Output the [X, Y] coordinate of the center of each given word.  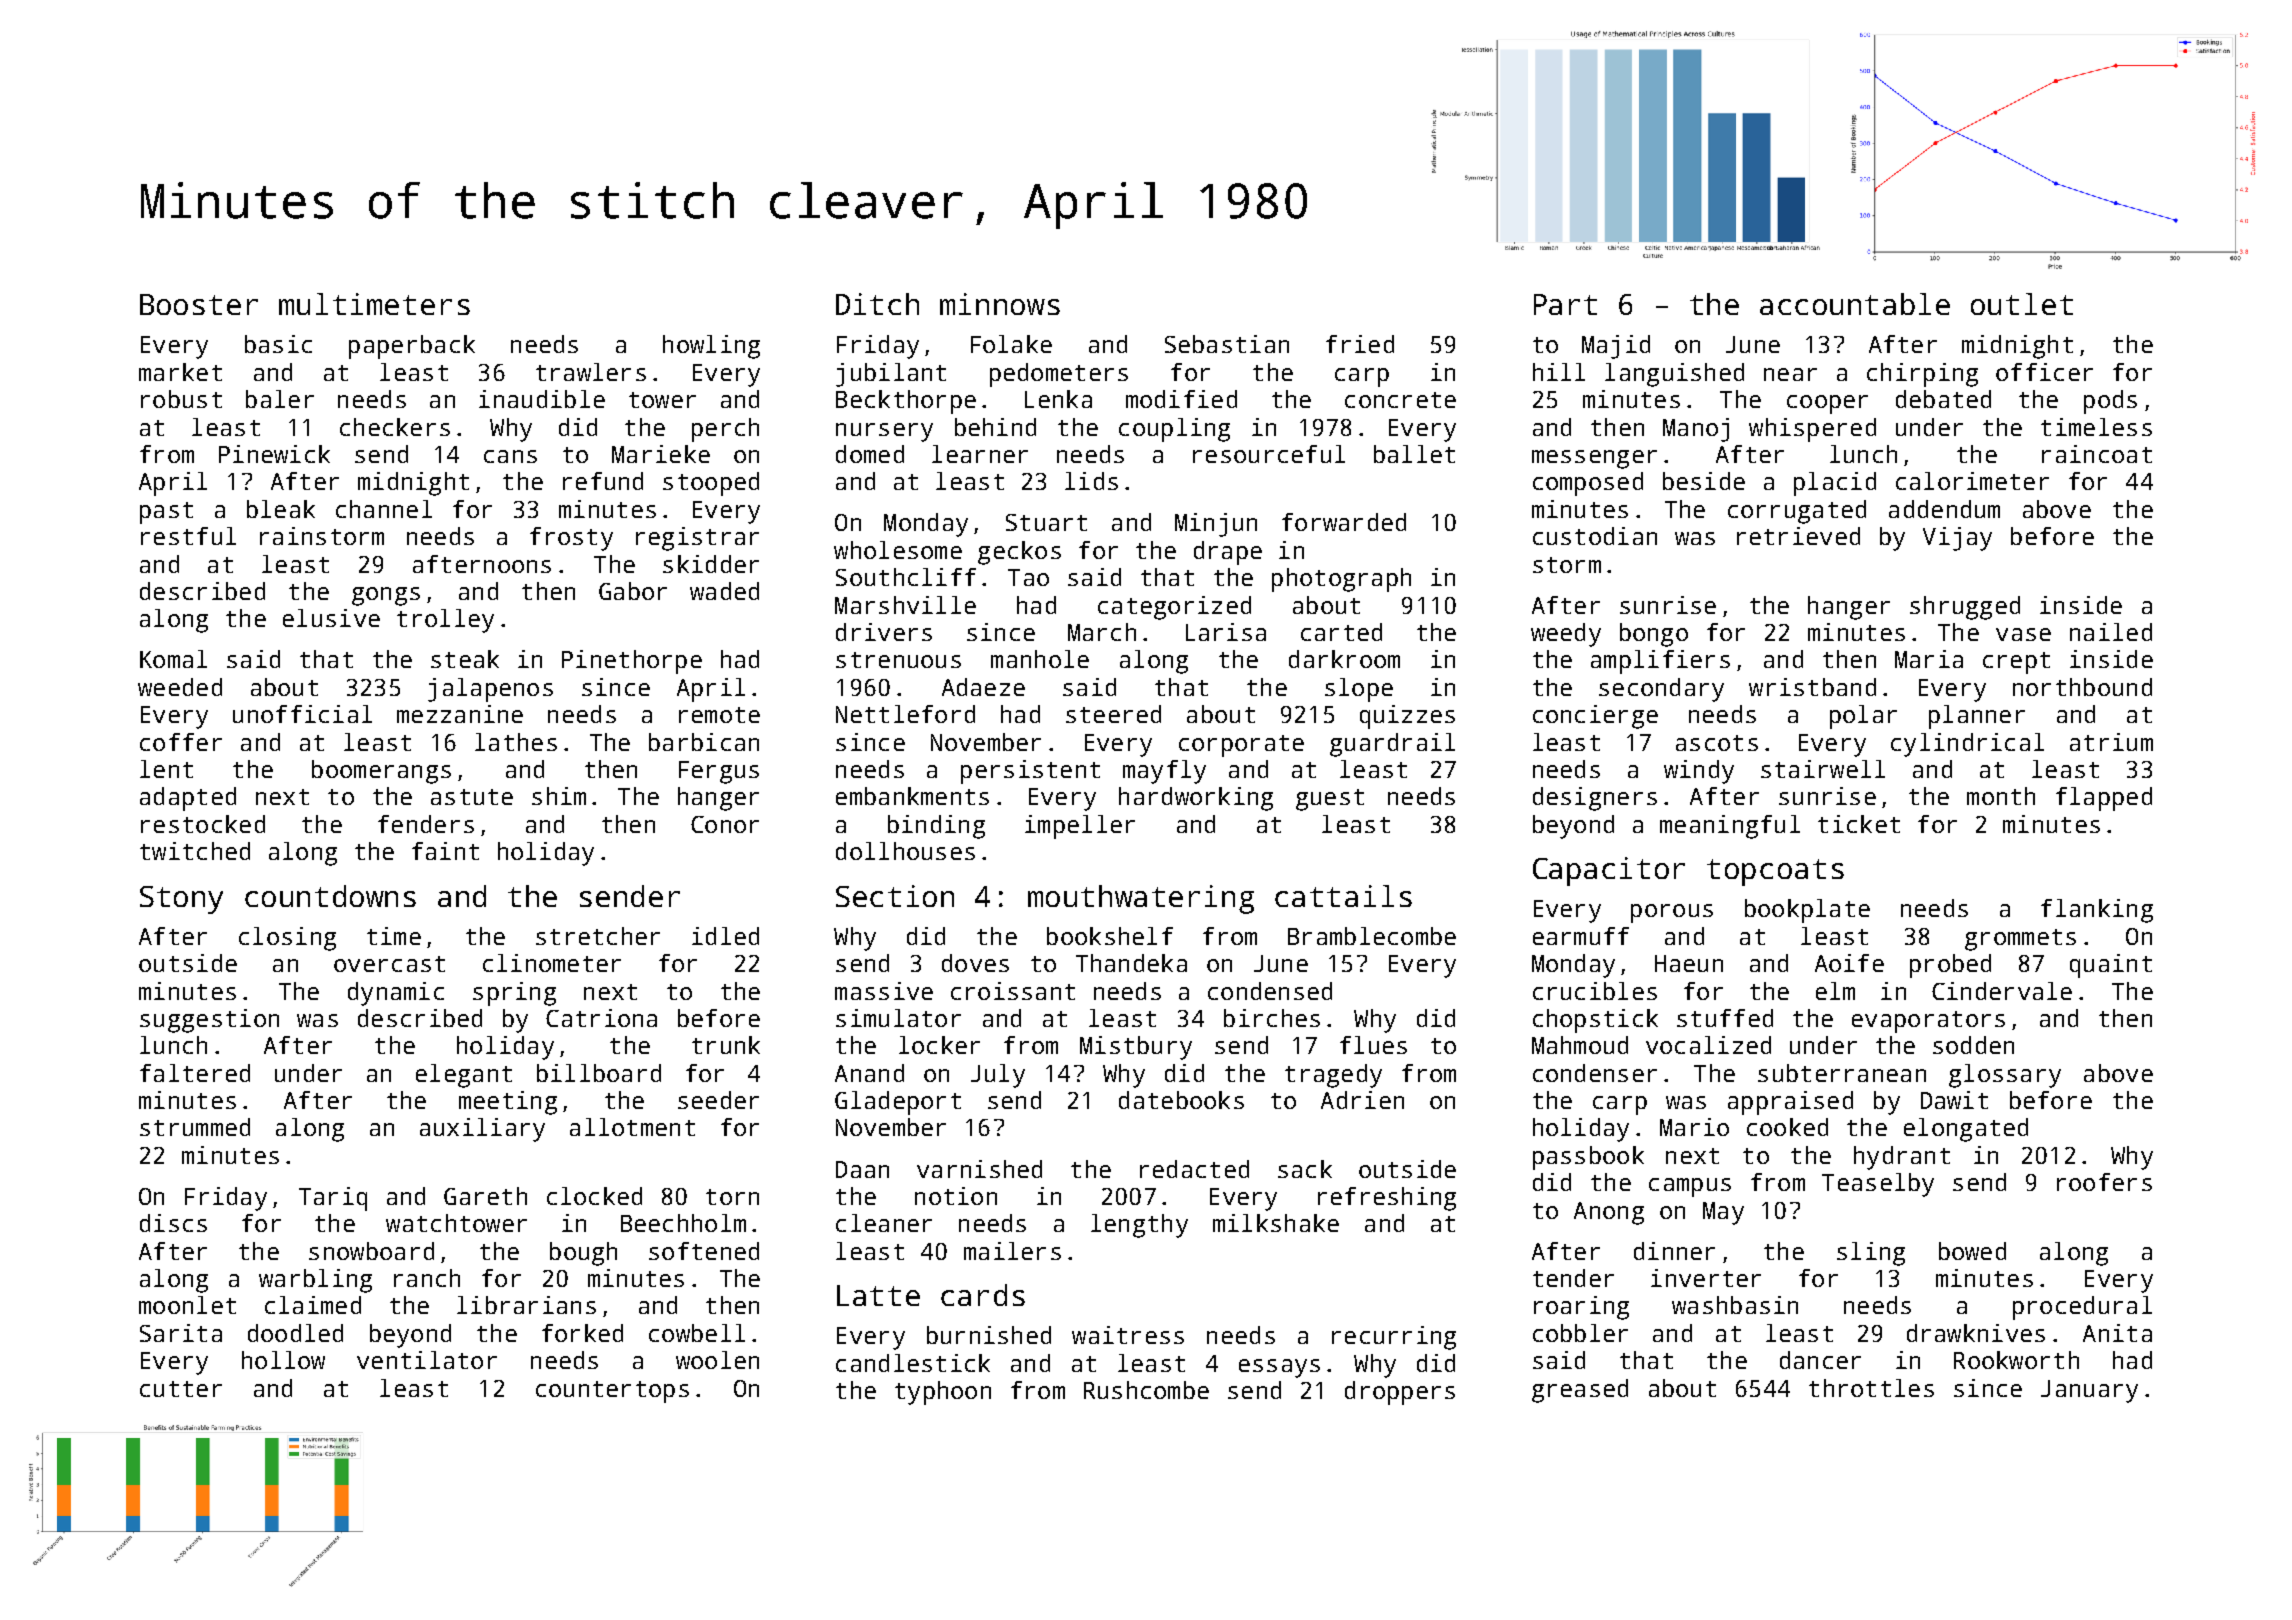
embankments [912, 796]
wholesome [898, 550]
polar [1863, 717]
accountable [1855, 304]
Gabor [633, 591]
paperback [412, 347]
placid [1835, 484]
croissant [1013, 991]
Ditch [877, 304]
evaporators [1928, 1022]
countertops [612, 1392]
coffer [181, 742]
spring [514, 994]
